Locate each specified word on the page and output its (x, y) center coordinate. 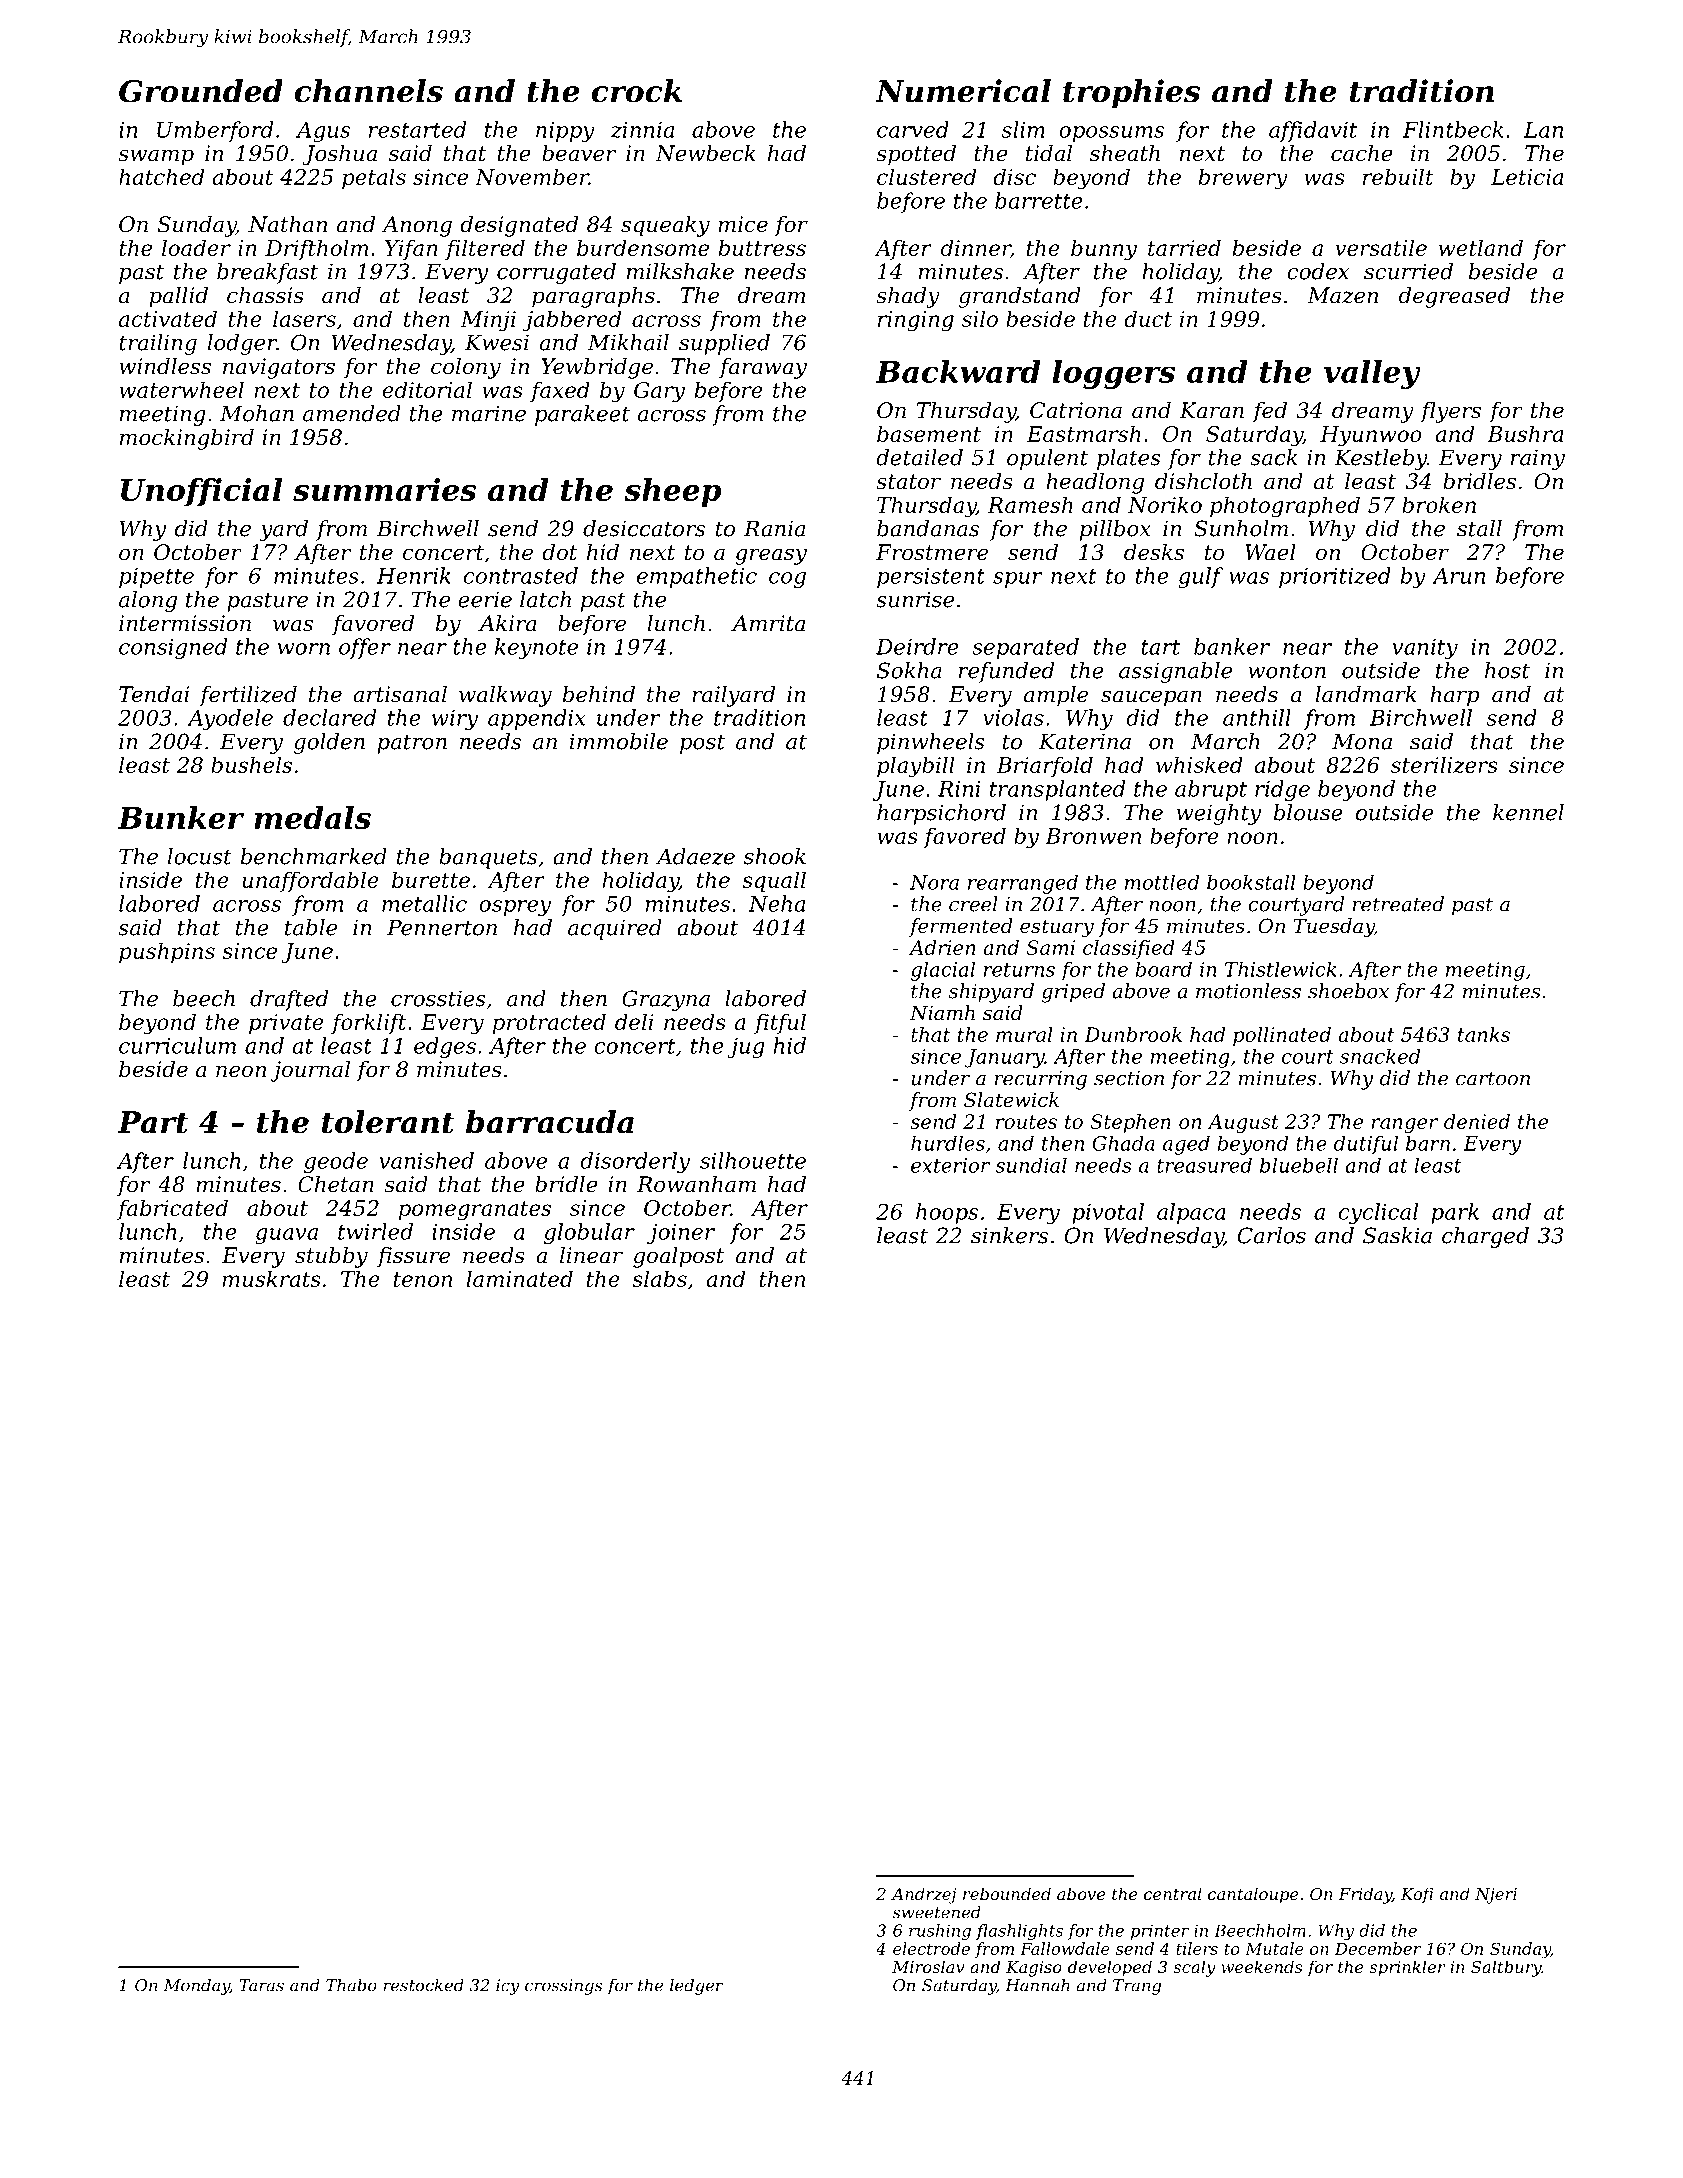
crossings (563, 1987)
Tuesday (1334, 928)
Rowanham (696, 1184)
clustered (926, 176)
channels (369, 91)
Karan (1212, 410)
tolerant (388, 1122)
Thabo (351, 1985)
